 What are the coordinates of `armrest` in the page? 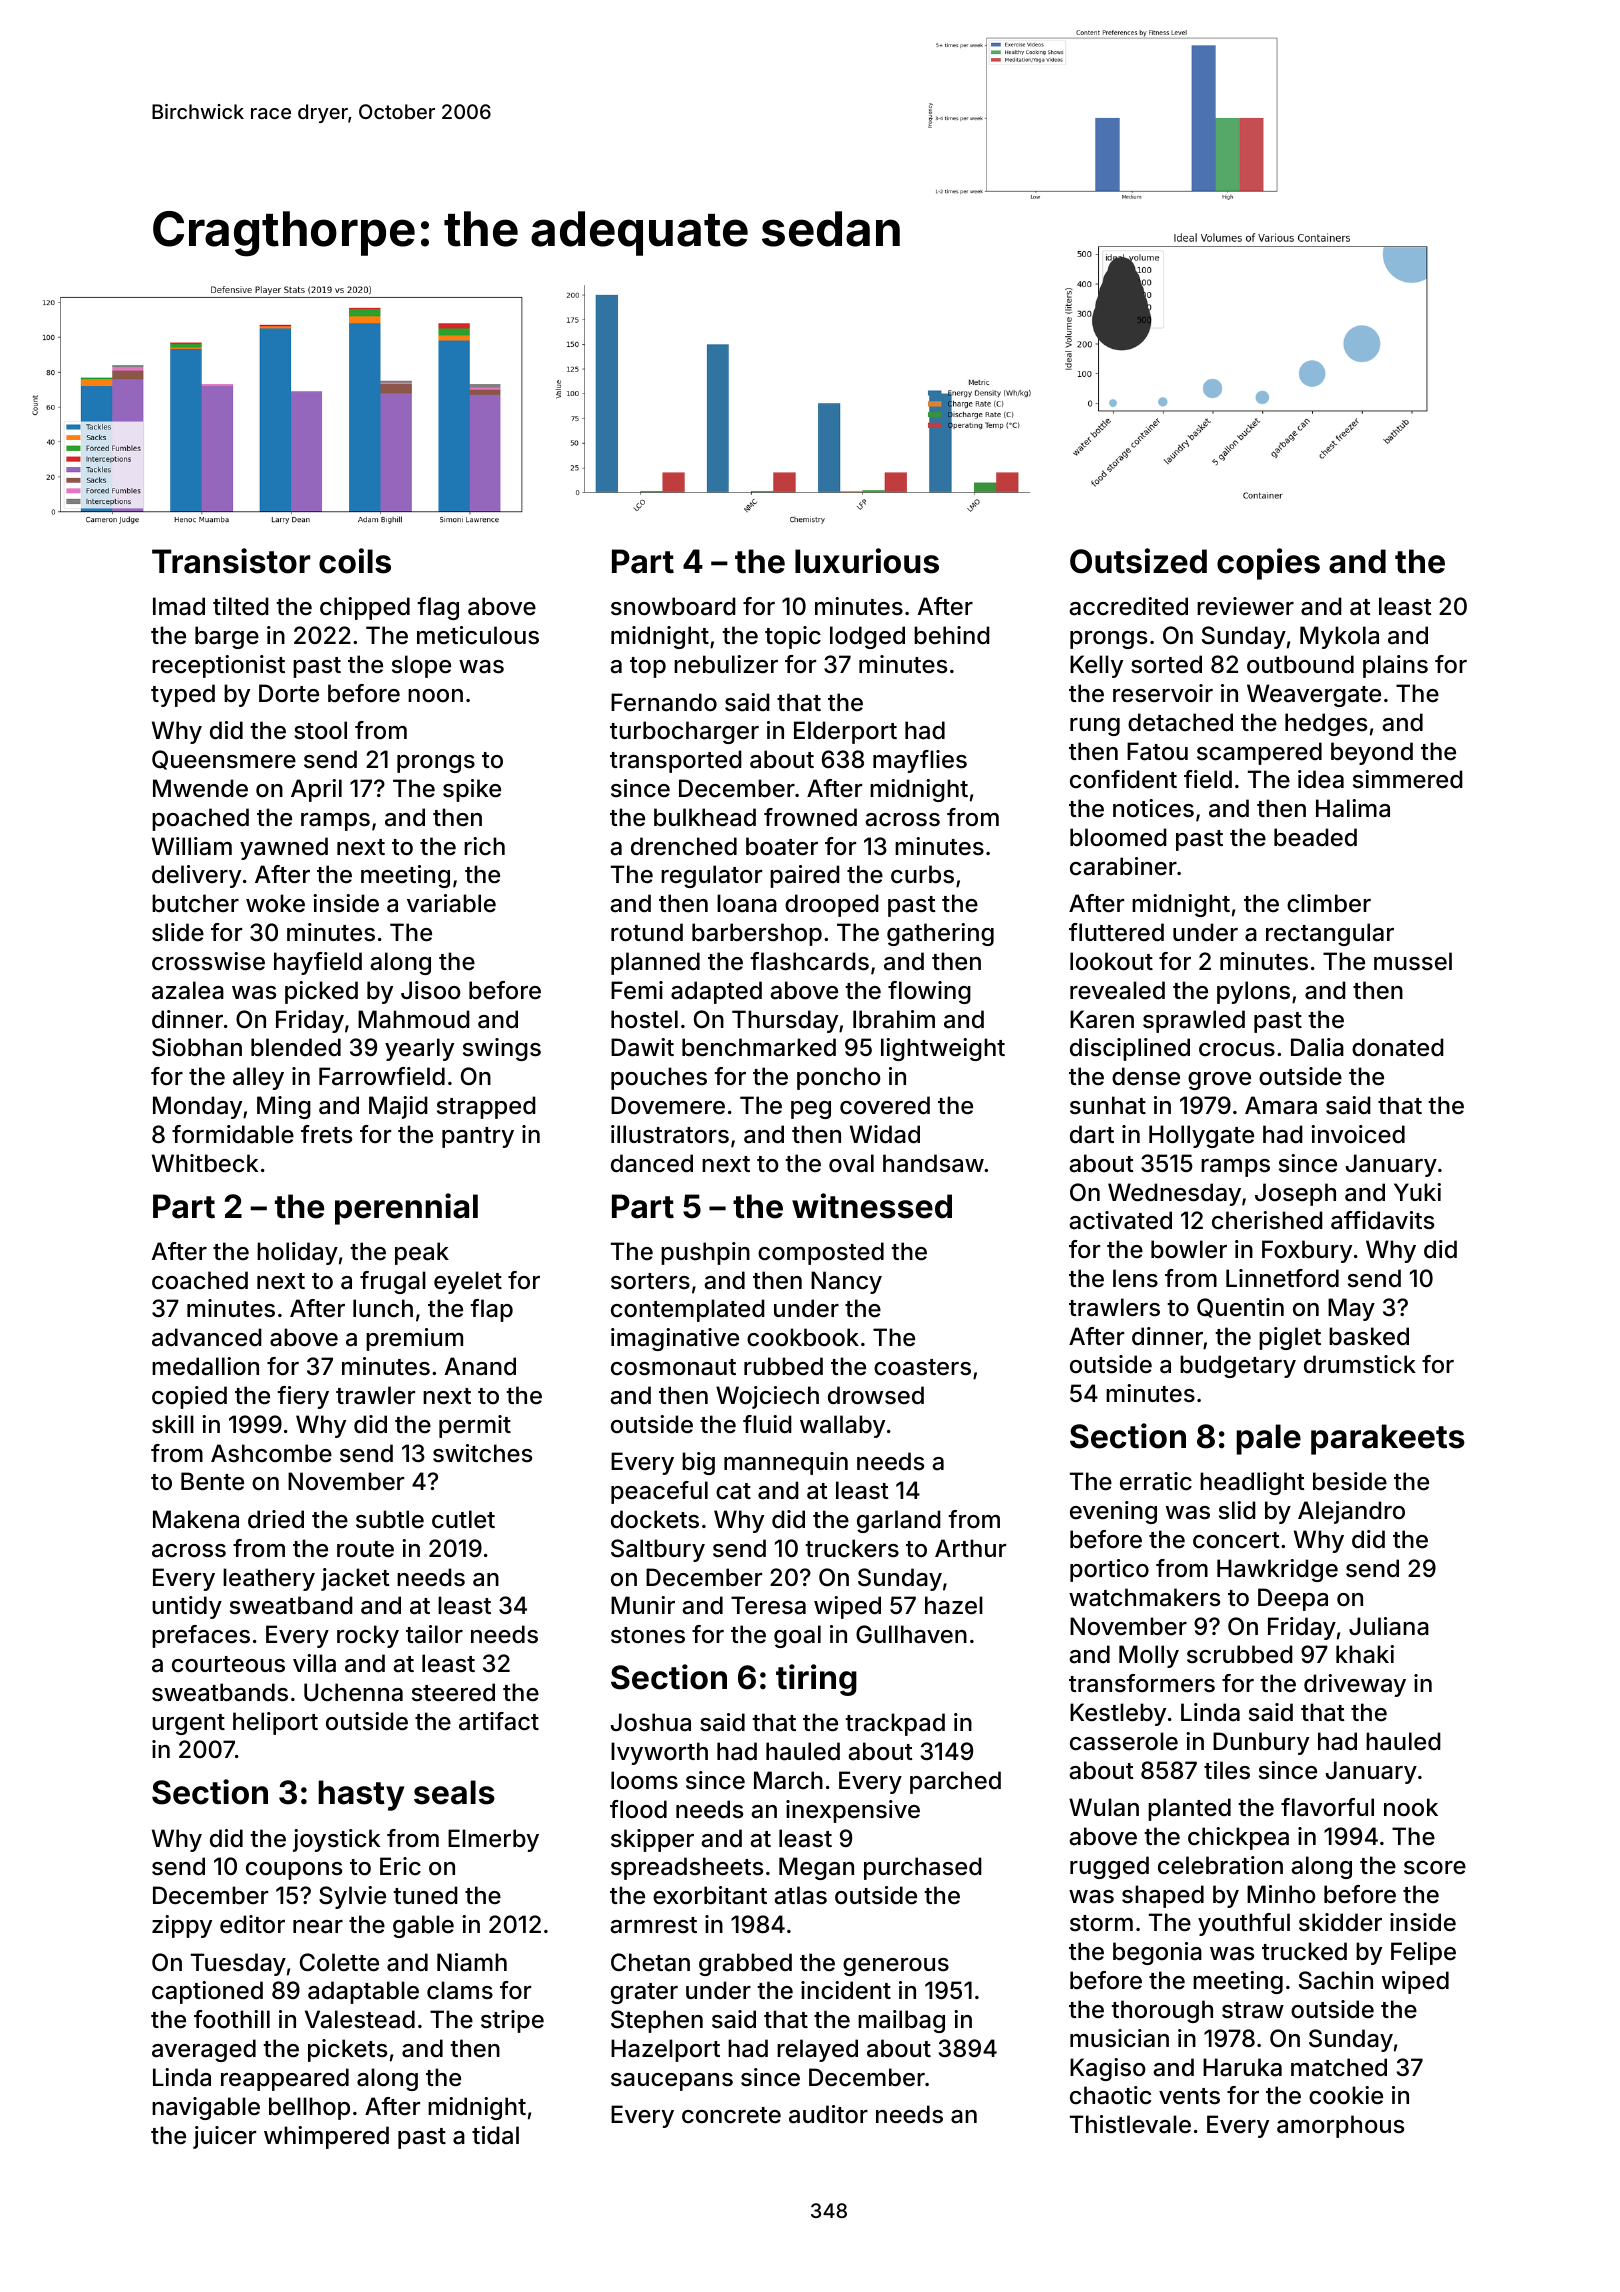 It's located at (653, 1925).
